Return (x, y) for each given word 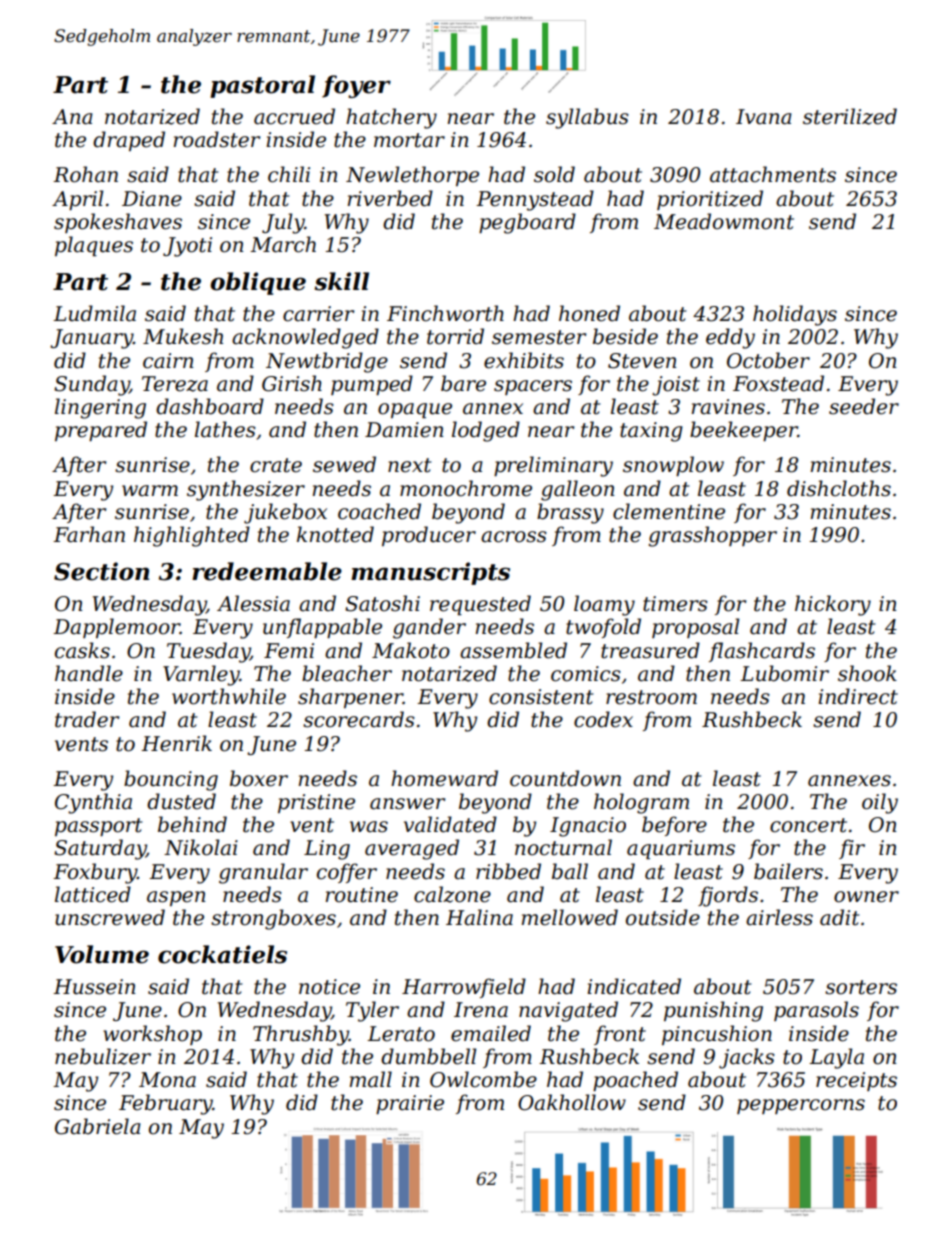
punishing (713, 1011)
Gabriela (98, 1126)
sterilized (850, 116)
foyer (356, 86)
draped (129, 141)
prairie (410, 1104)
